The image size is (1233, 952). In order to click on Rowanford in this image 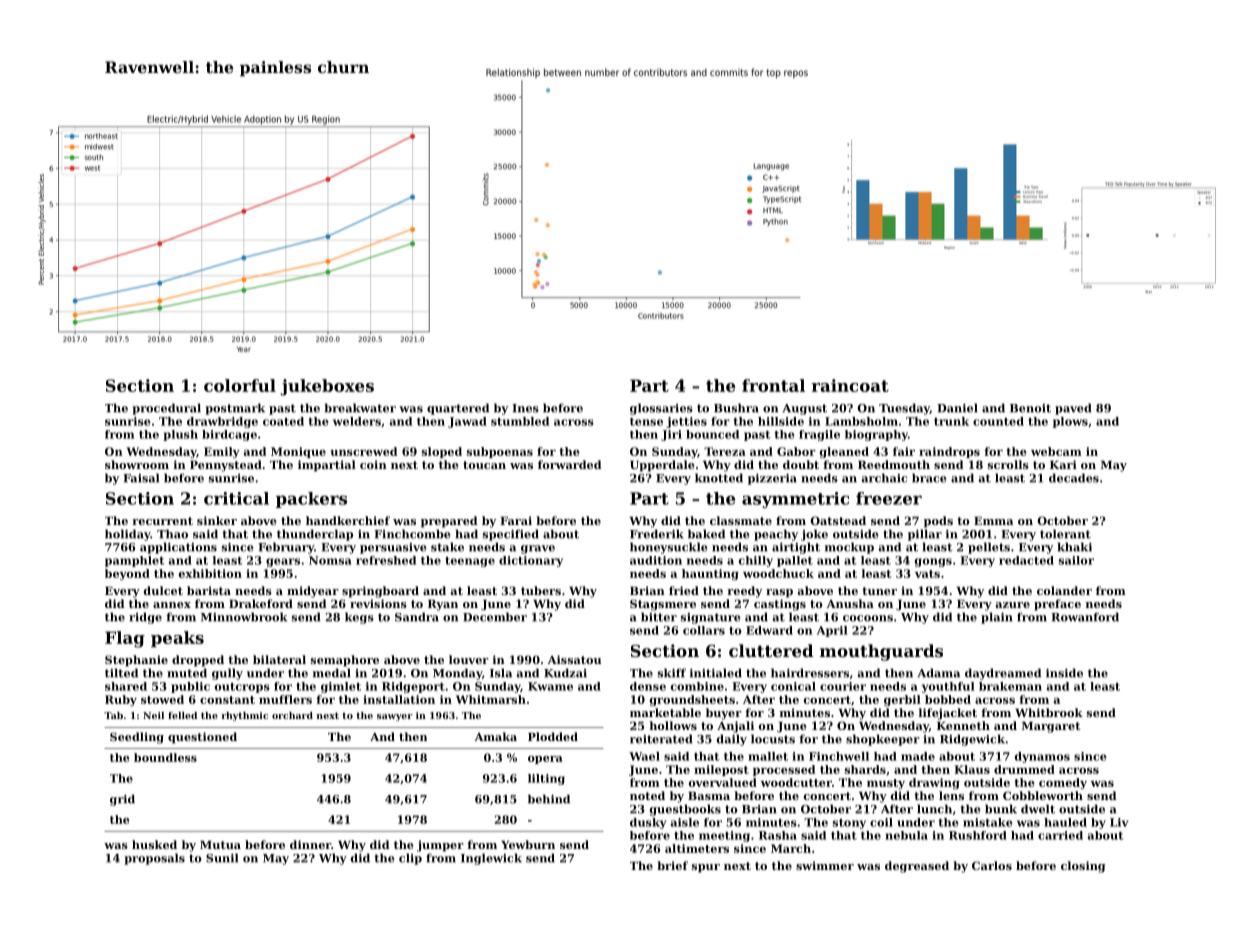, I will do `click(1085, 617)`.
